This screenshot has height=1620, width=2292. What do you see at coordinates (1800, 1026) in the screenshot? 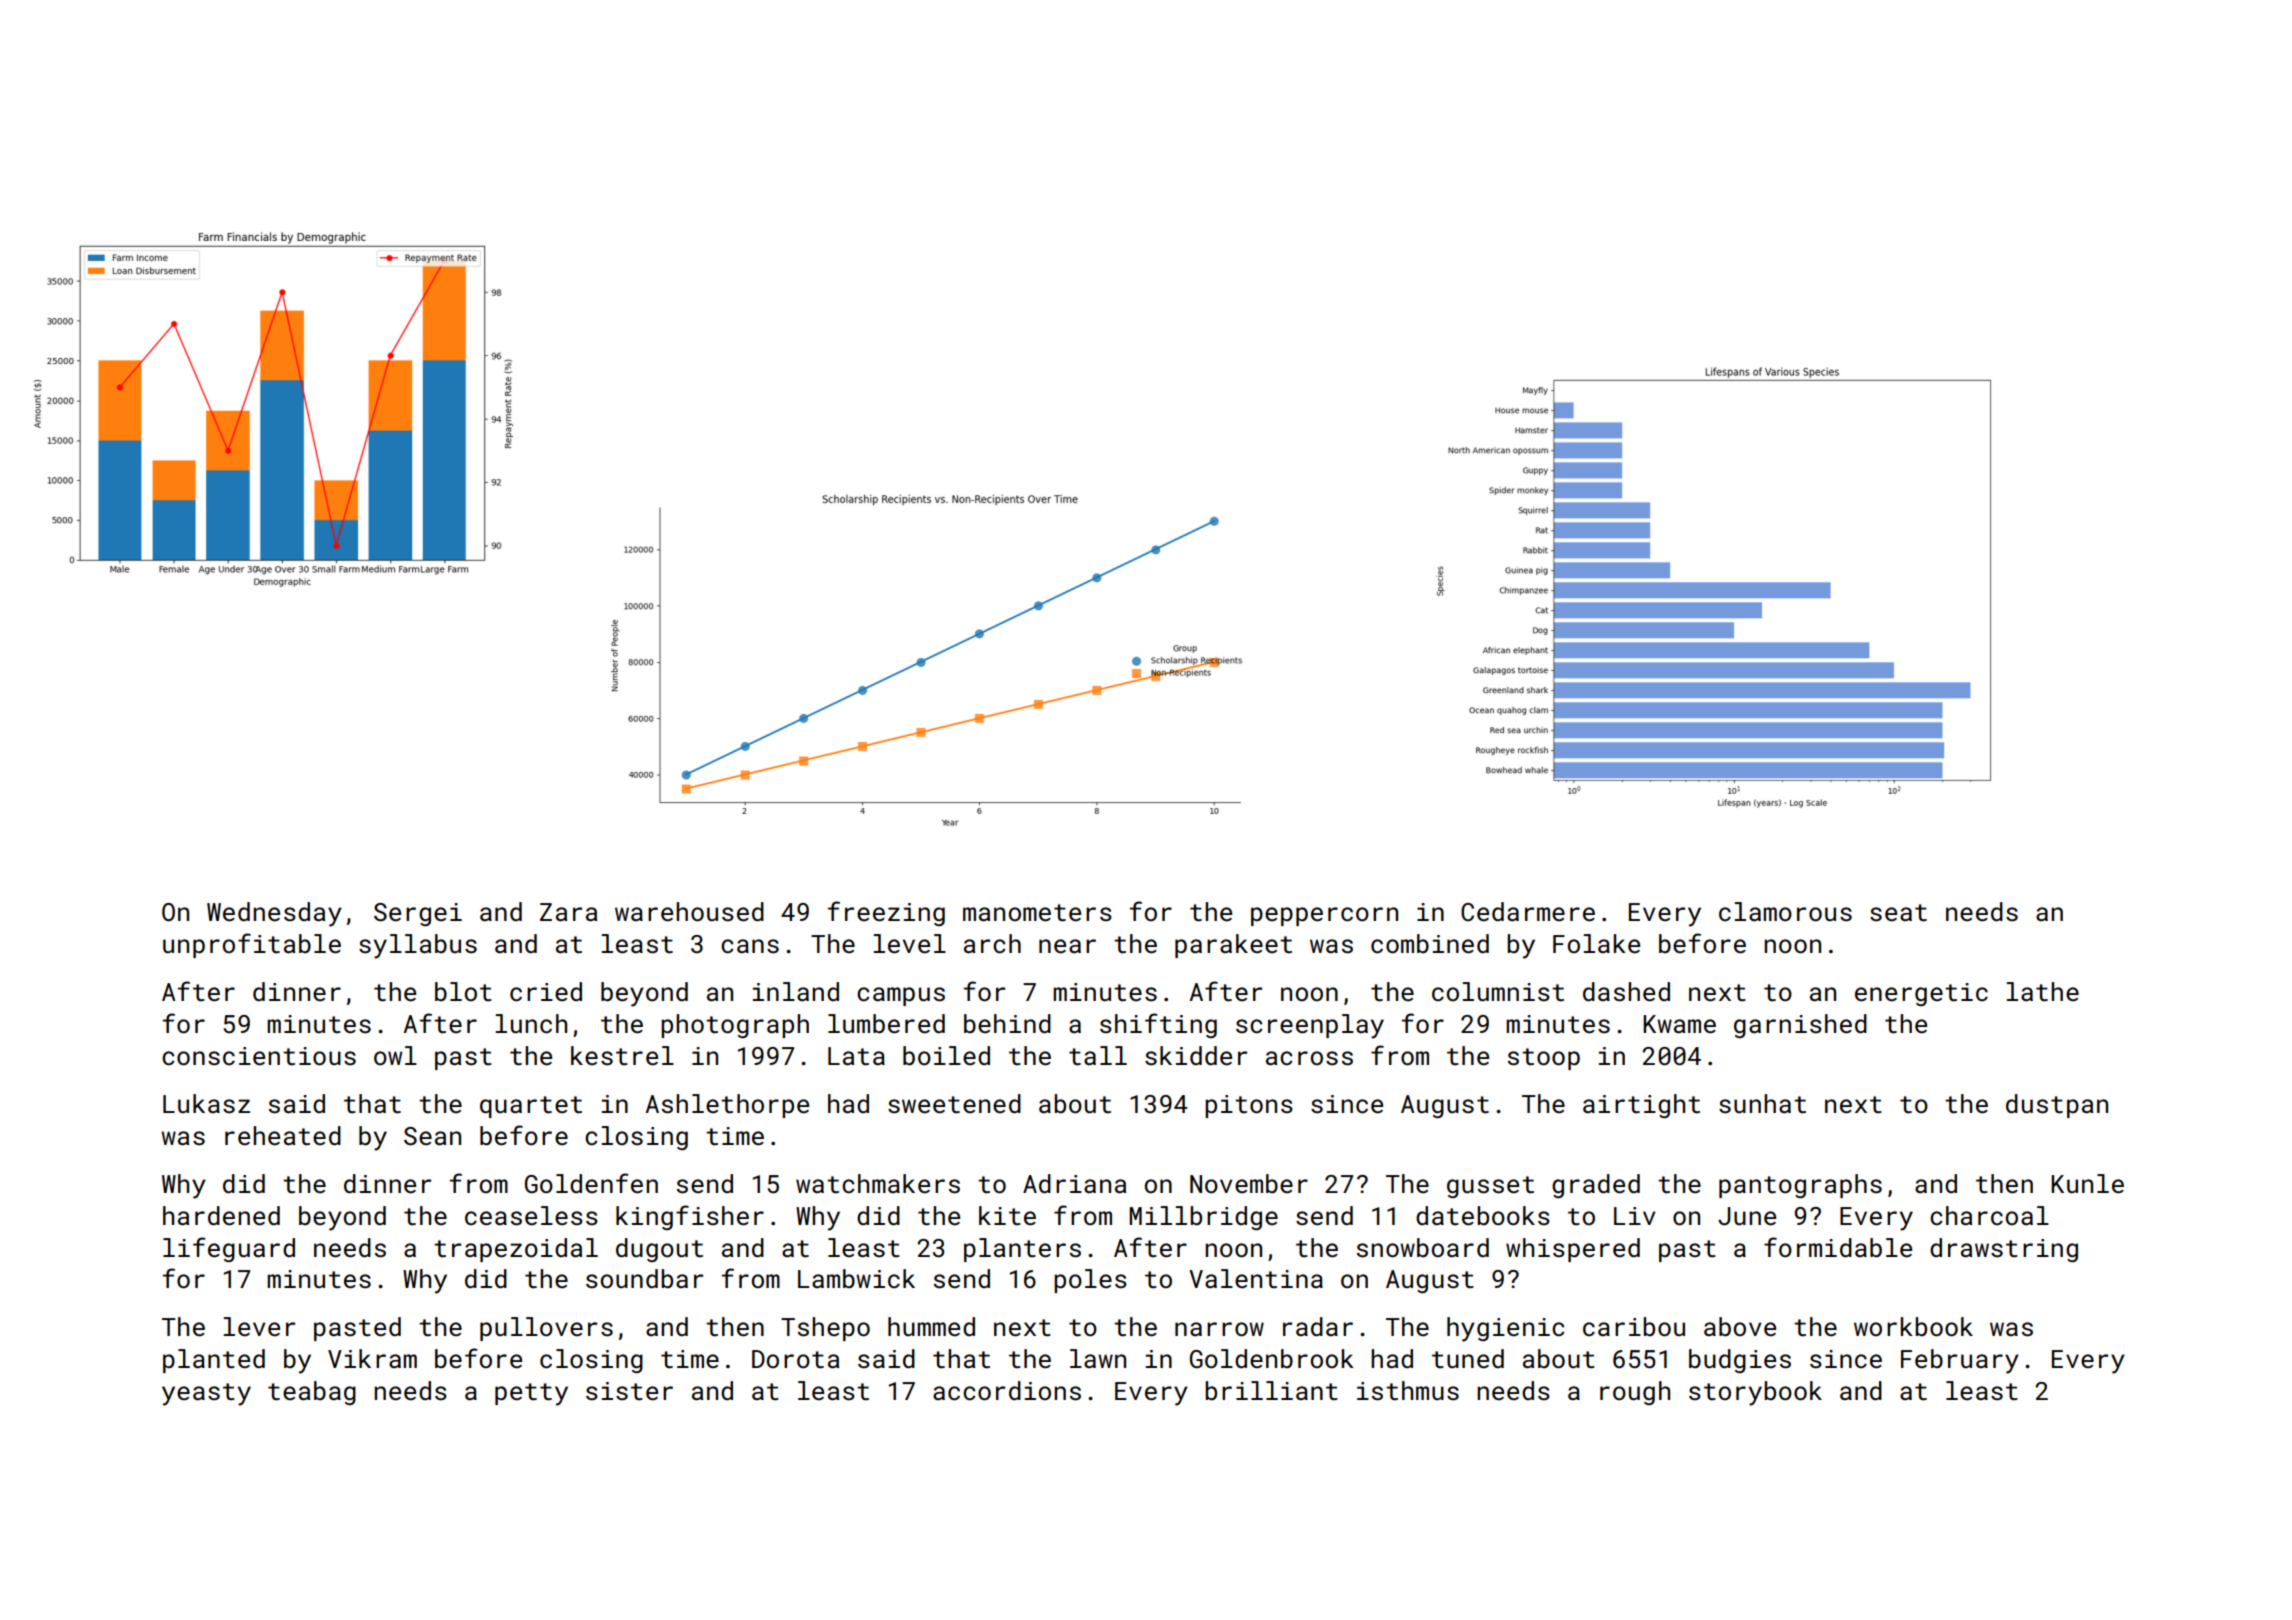
I see `garnished` at bounding box center [1800, 1026].
